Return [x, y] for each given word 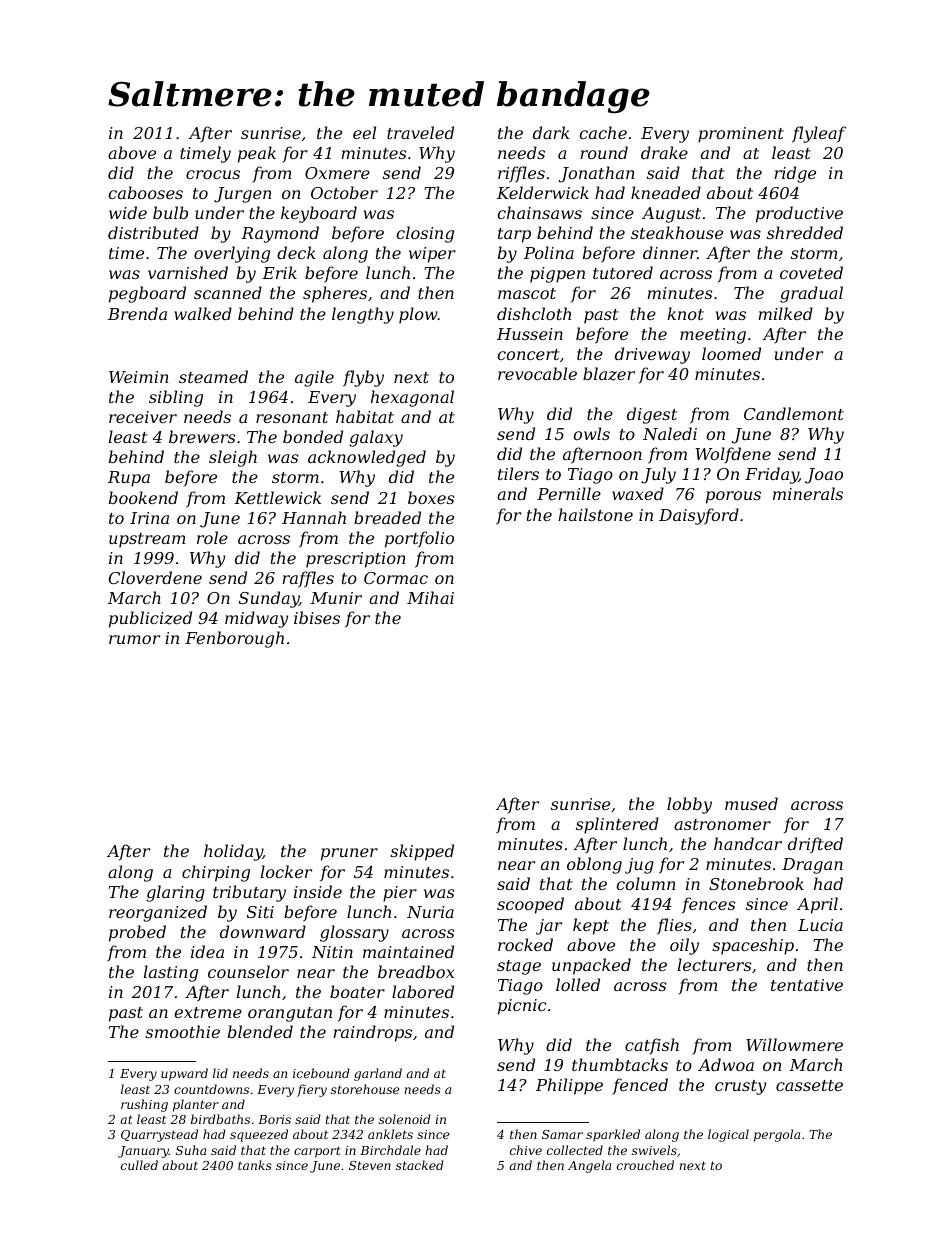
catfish [652, 1046]
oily [684, 946]
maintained [408, 951]
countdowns [211, 1089]
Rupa [129, 479]
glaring [175, 893]
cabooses [145, 192]
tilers [518, 473]
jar [549, 927]
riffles [521, 174]
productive [799, 214]
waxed [638, 493]
